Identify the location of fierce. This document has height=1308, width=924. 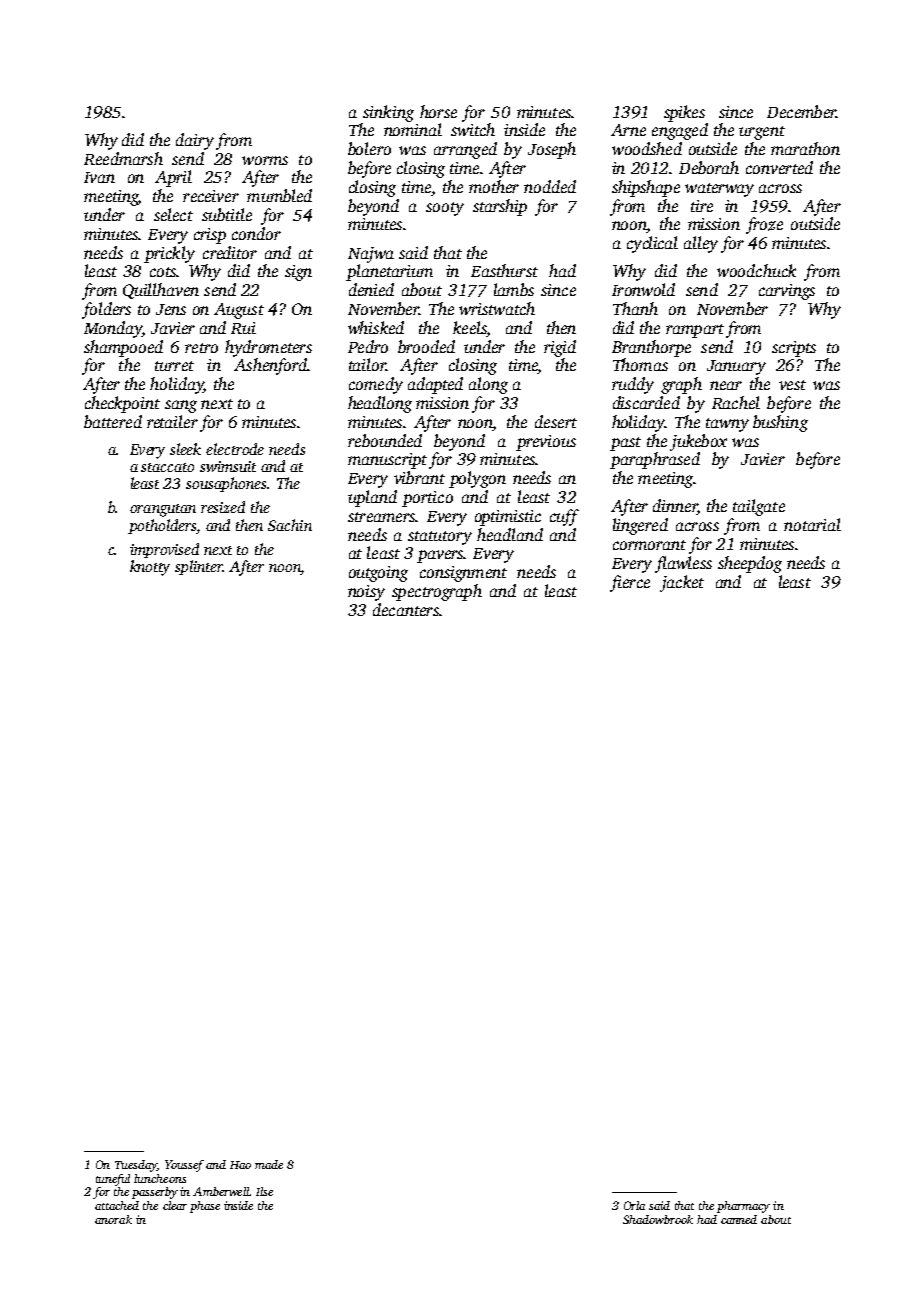
(630, 583).
